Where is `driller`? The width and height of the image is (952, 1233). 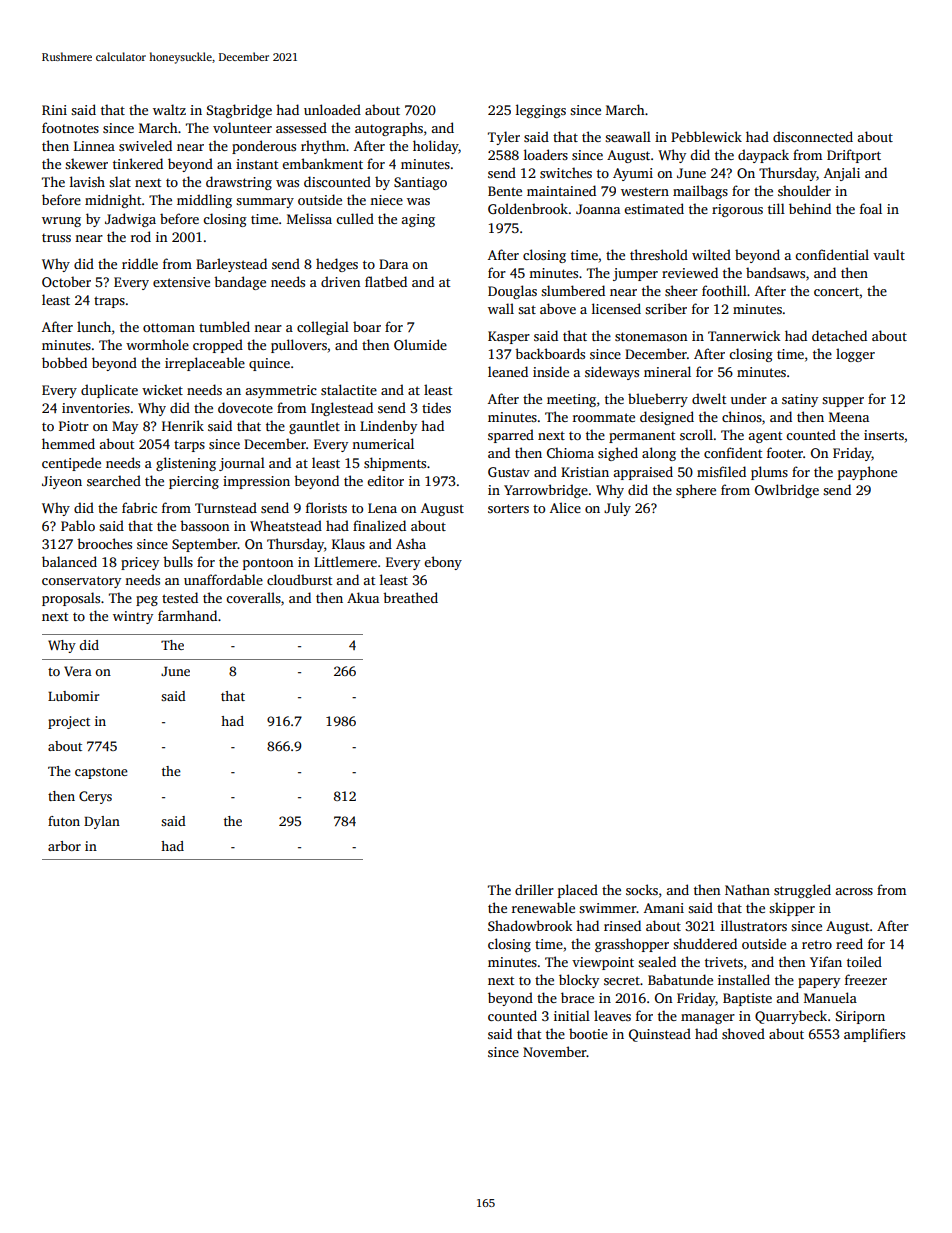
driller is located at coordinates (534, 889).
